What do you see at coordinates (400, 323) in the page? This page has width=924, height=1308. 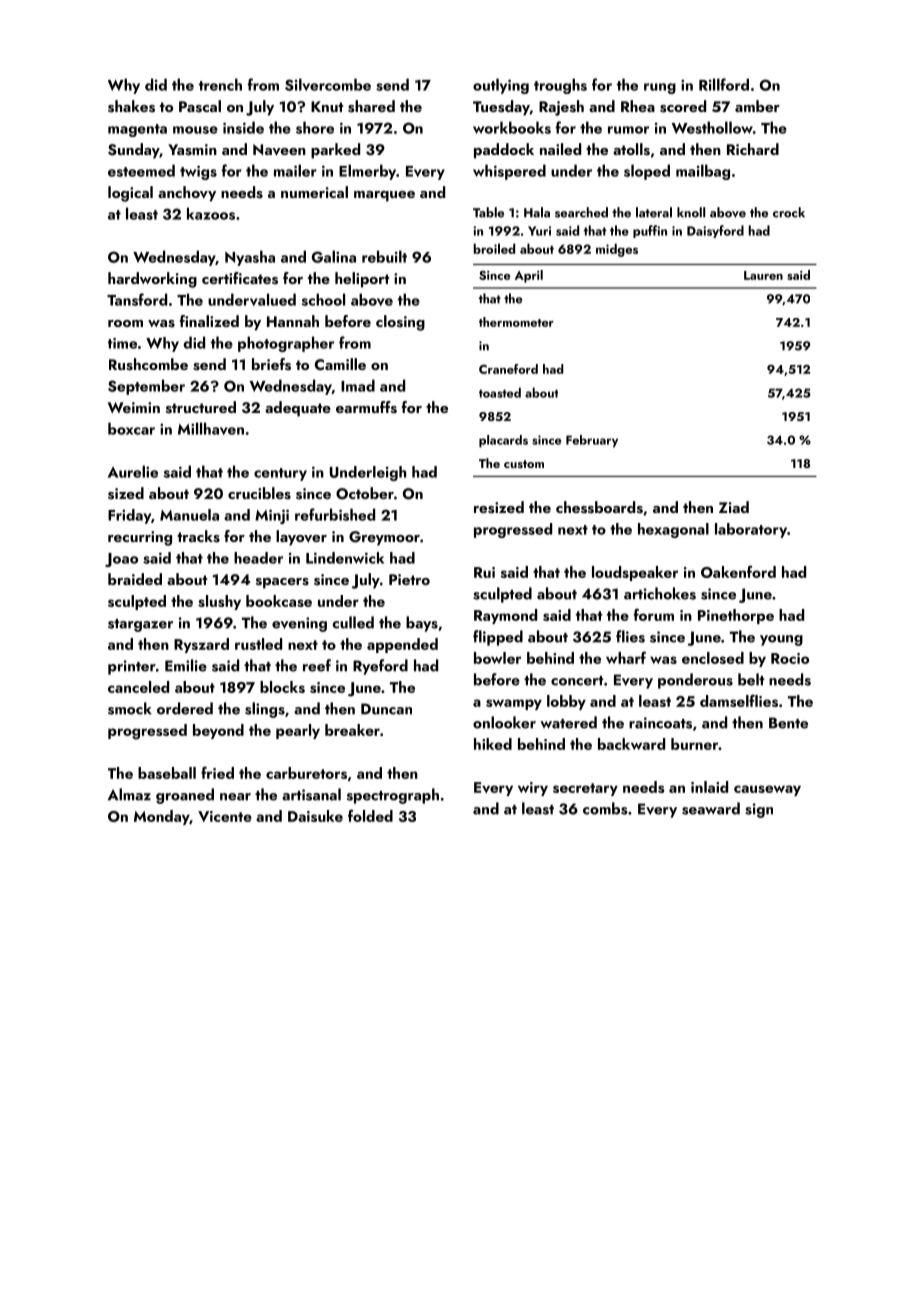 I see `closing` at bounding box center [400, 323].
